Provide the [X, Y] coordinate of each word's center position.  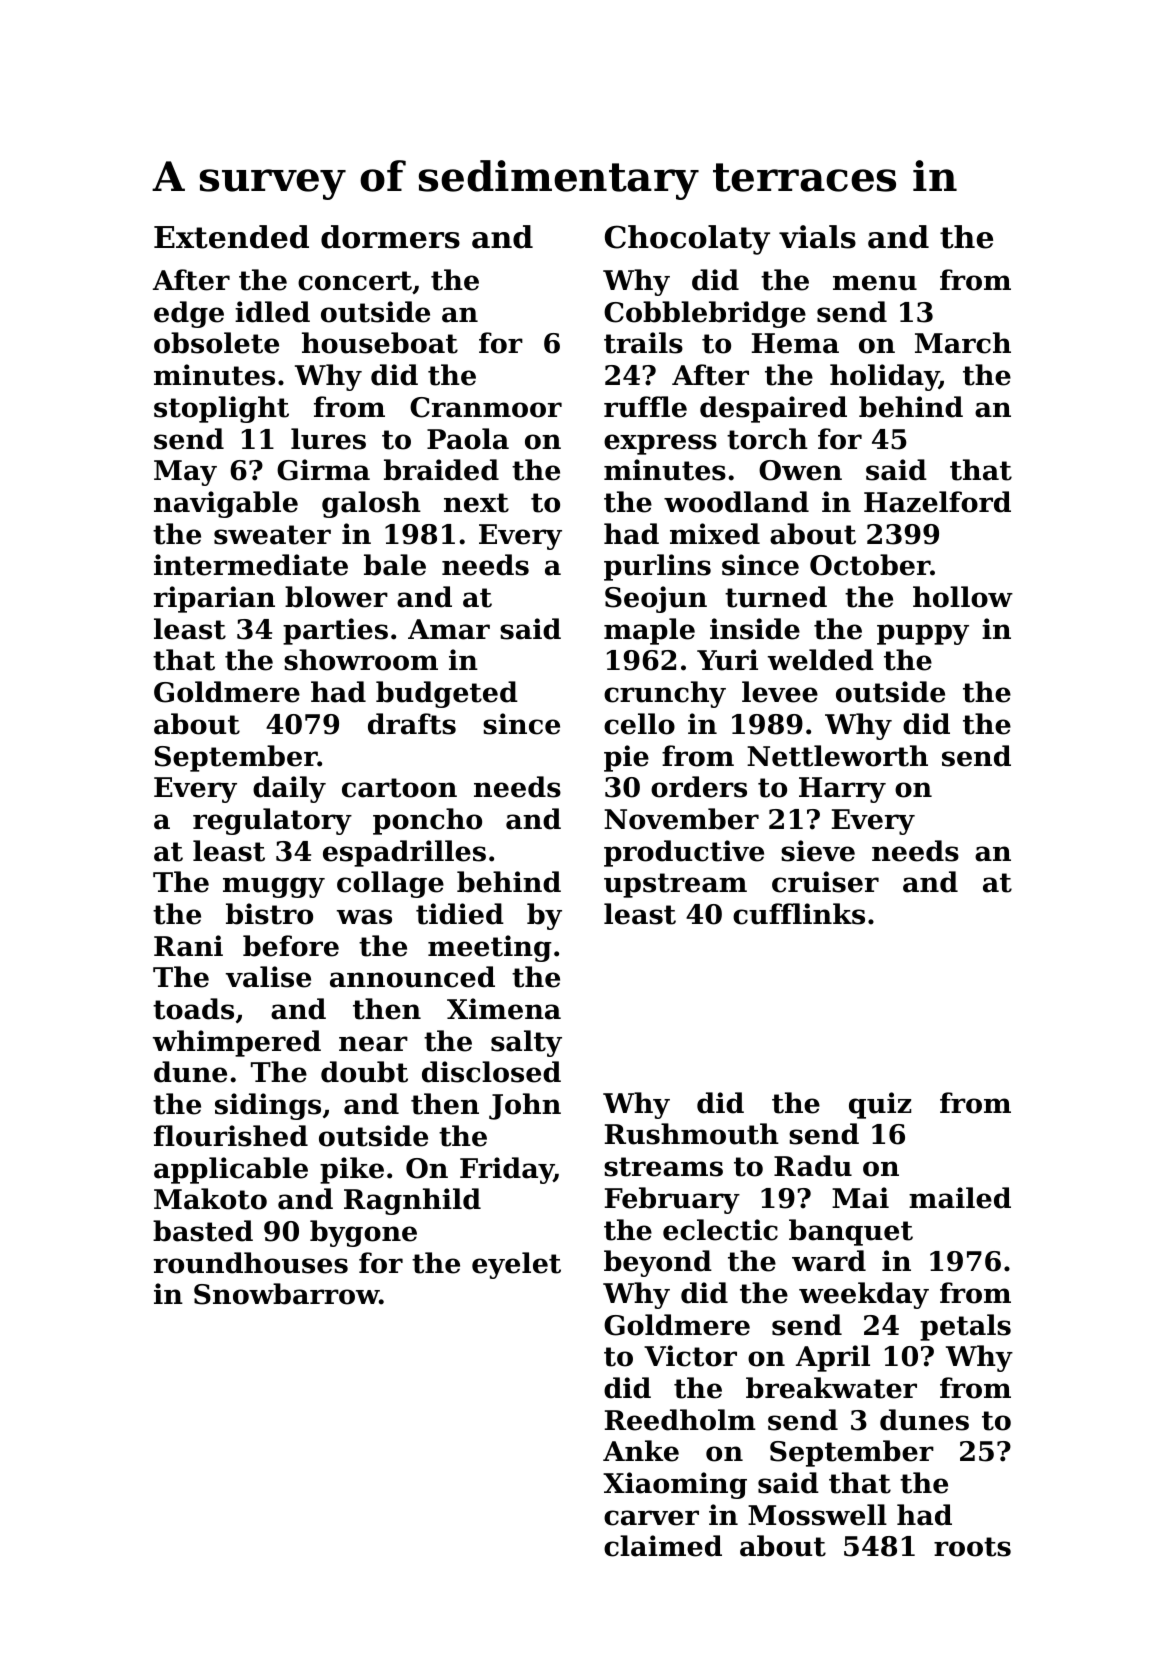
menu [875, 283]
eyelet [516, 1265]
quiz [880, 1105]
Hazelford [937, 502]
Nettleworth [837, 756]
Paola [468, 439]
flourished [231, 1136]
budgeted [447, 694]
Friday [507, 1170]
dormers [390, 237]
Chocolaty [687, 240]
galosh [371, 504]
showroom [361, 660]
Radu [813, 1166]
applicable [231, 1170]
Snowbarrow [286, 1294]
